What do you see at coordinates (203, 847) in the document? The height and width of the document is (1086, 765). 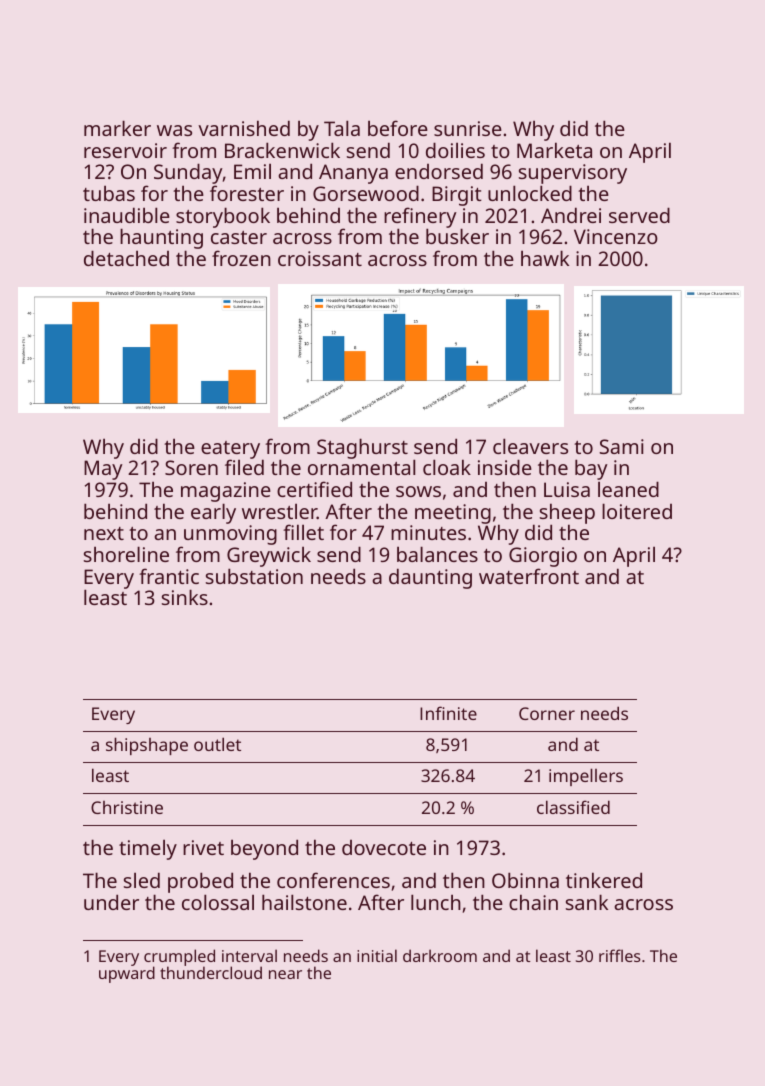 I see `rivet` at bounding box center [203, 847].
